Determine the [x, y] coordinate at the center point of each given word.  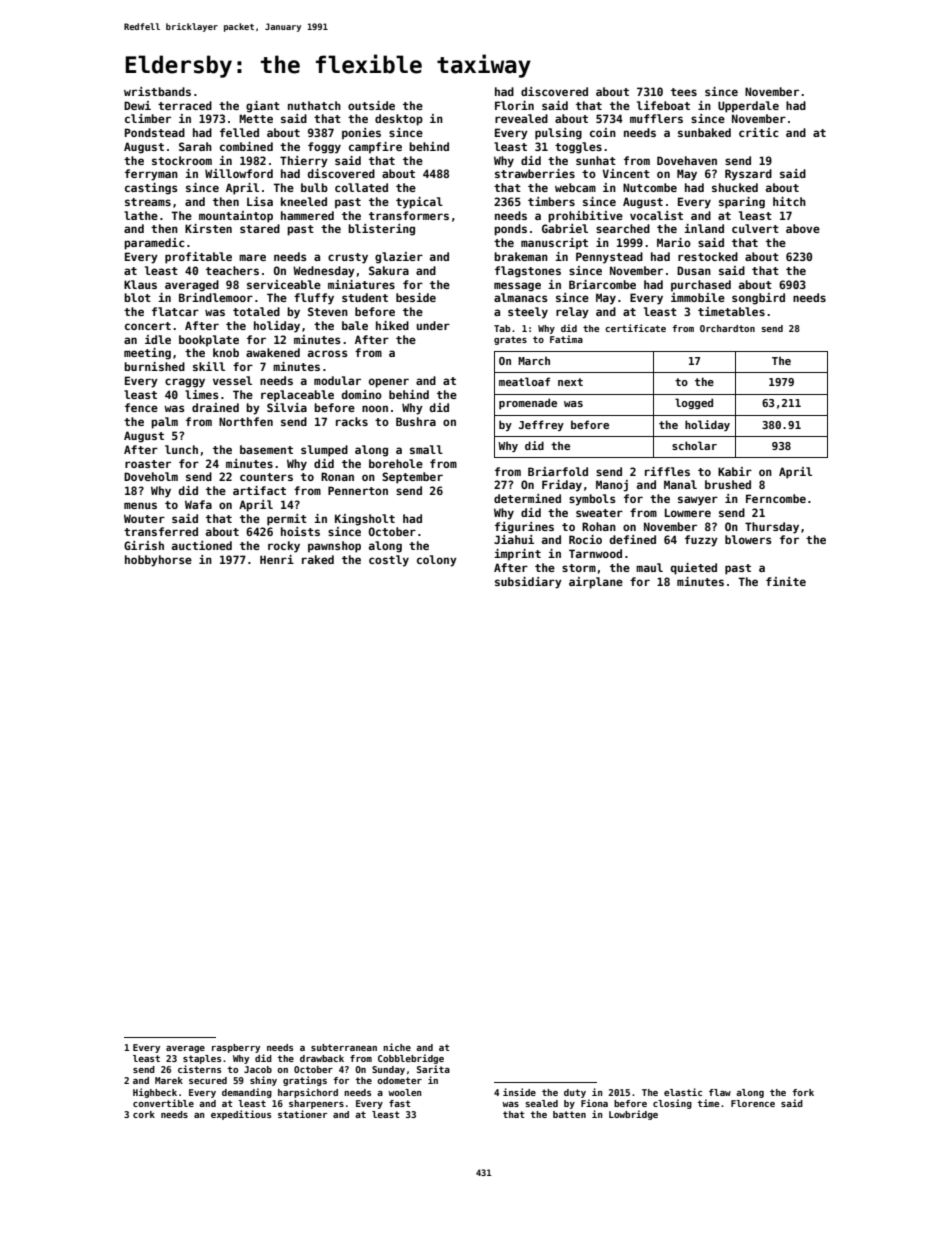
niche [397, 1047]
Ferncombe [776, 498]
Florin [514, 105]
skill [209, 366]
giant [263, 107]
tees [684, 92]
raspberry [236, 1048]
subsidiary [528, 583]
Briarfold [558, 471]
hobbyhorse [158, 561]
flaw [720, 1092]
